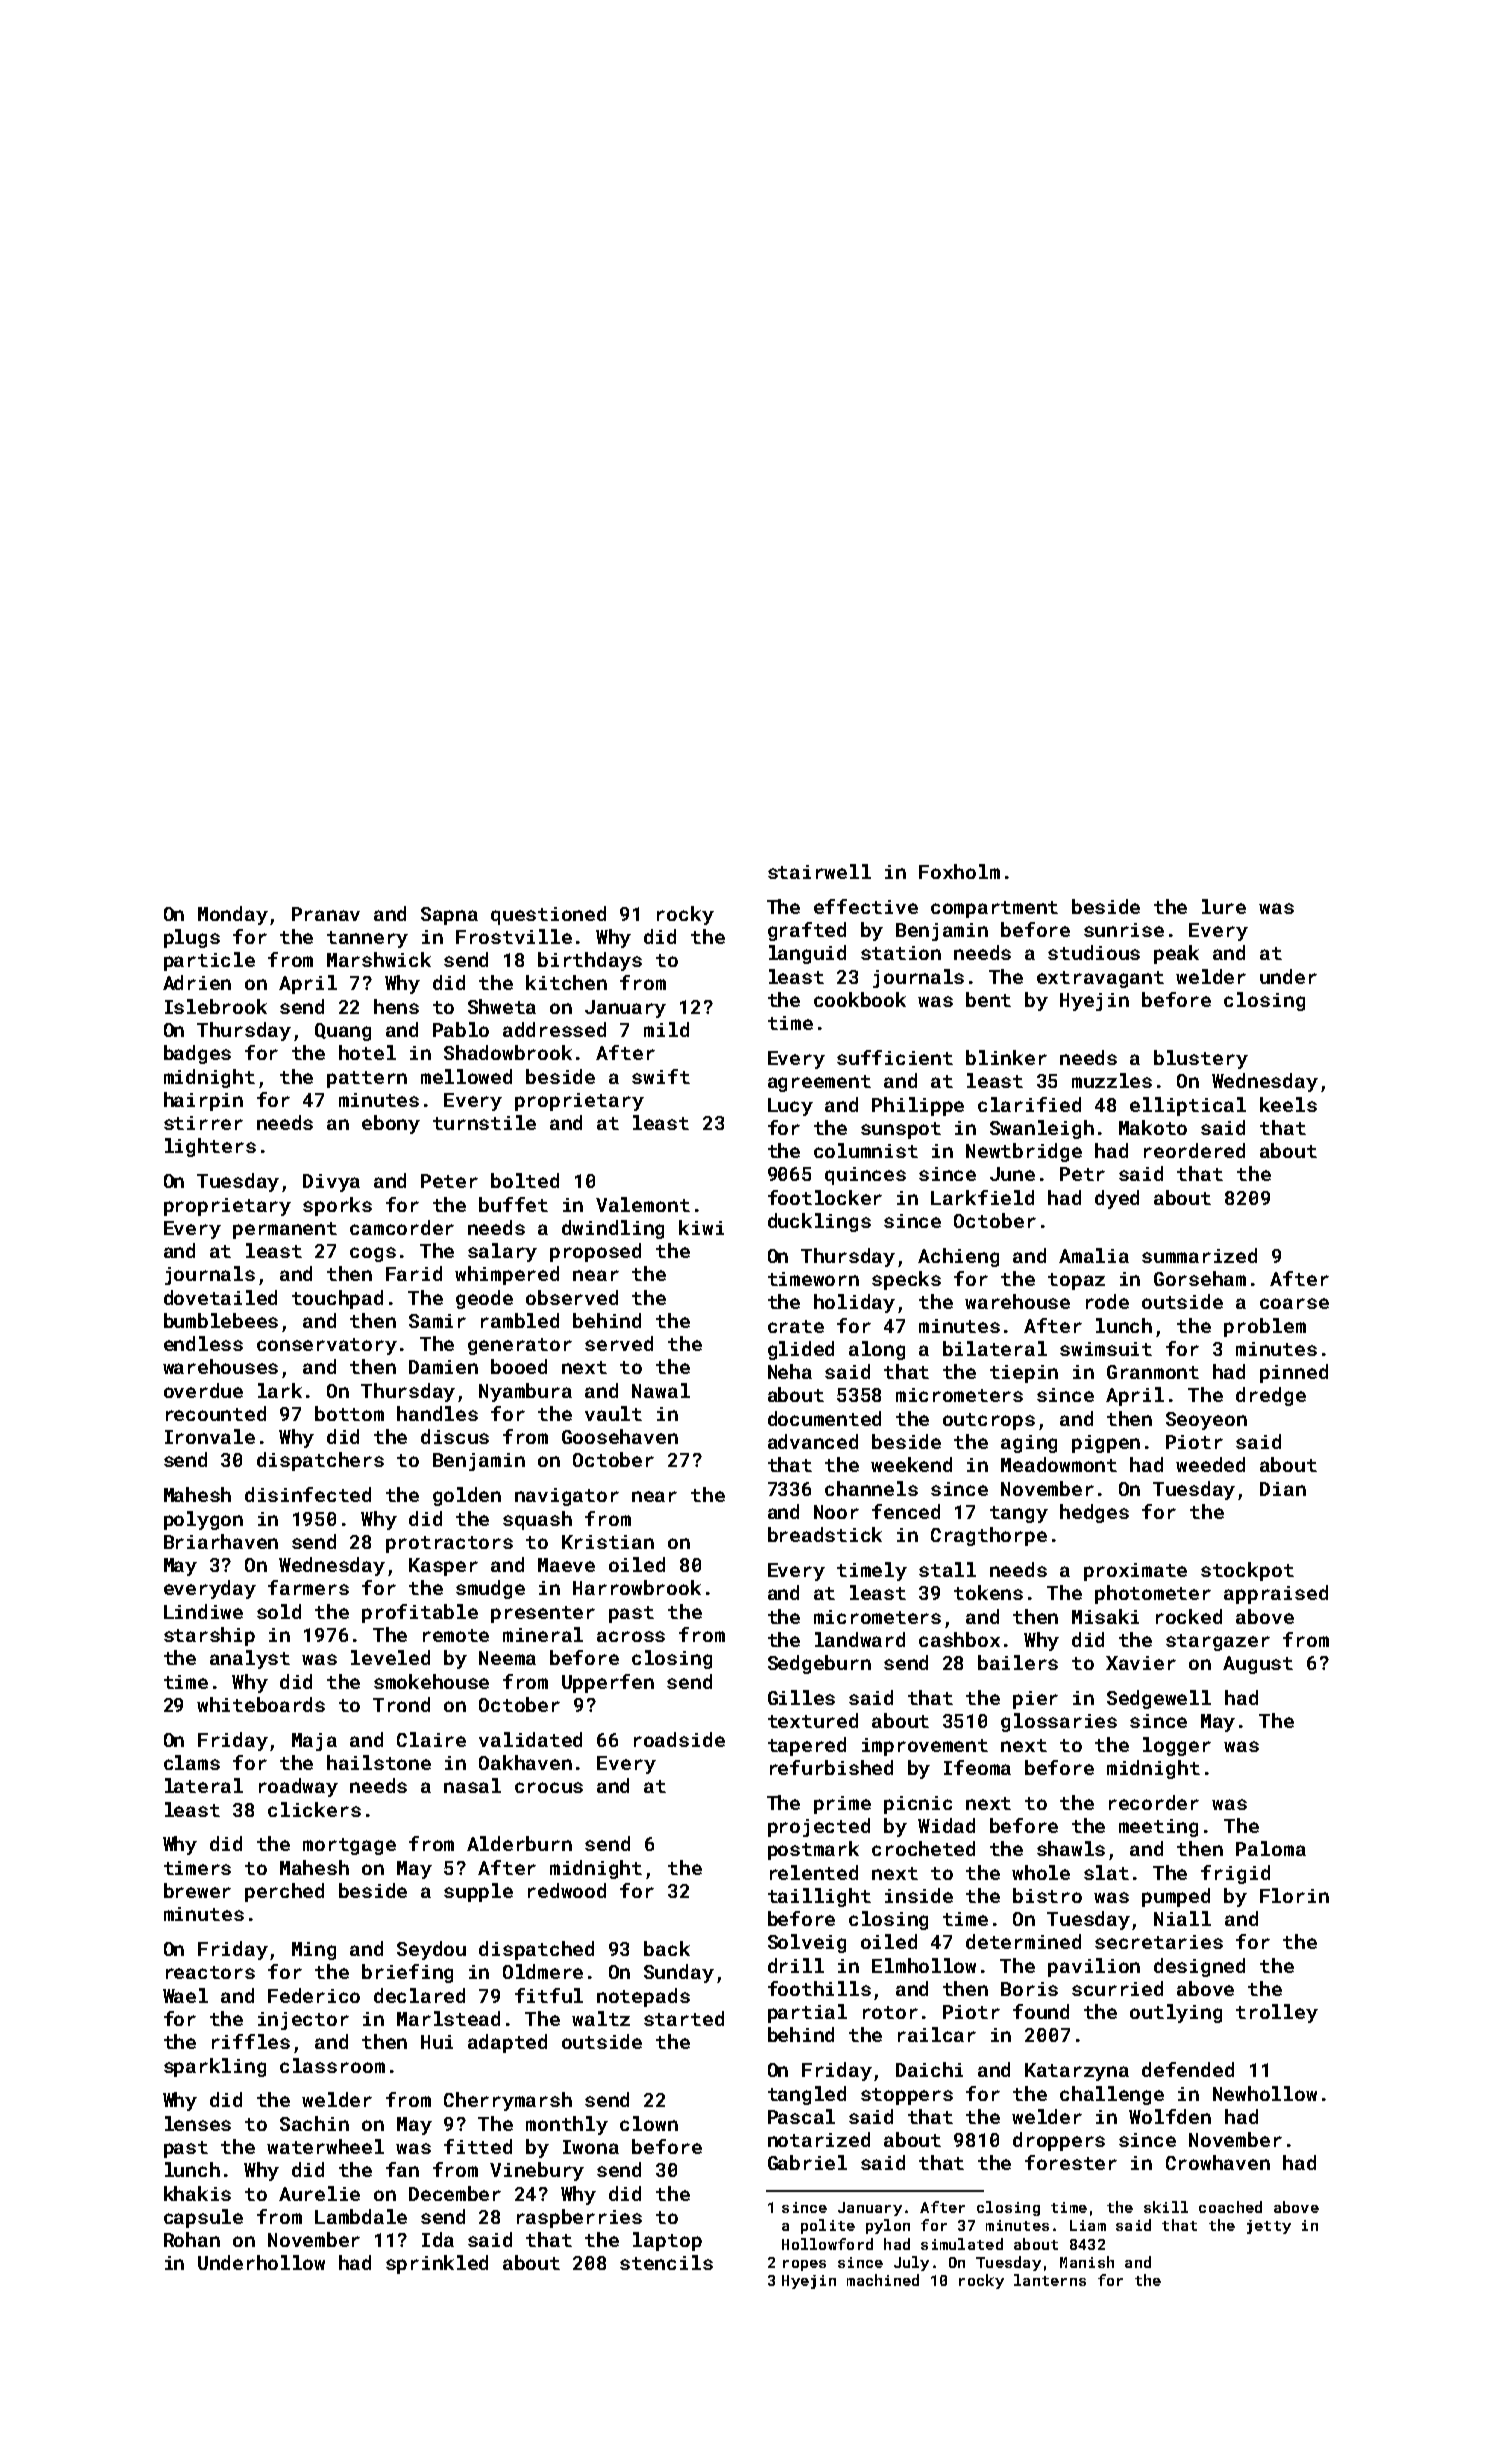 The width and height of the document is (1496, 2464). What do you see at coordinates (1294, 1303) in the document?
I see `coarse` at bounding box center [1294, 1303].
